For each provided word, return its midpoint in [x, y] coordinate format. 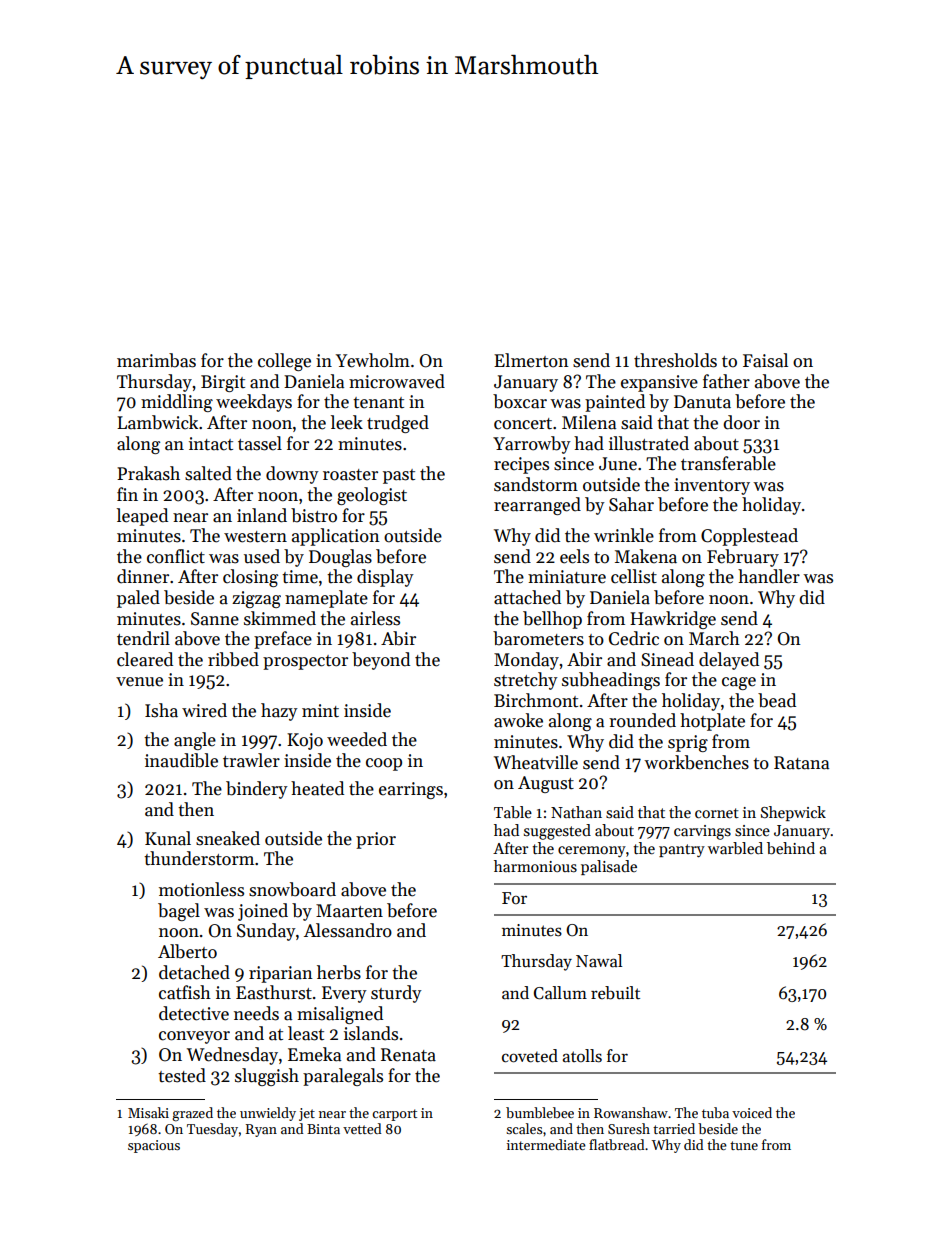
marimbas [156, 360]
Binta [323, 1129]
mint [320, 711]
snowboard [292, 889]
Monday [526, 661]
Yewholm [373, 360]
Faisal [765, 360]
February [743, 558]
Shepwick [793, 813]
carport [394, 1115]
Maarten [349, 911]
